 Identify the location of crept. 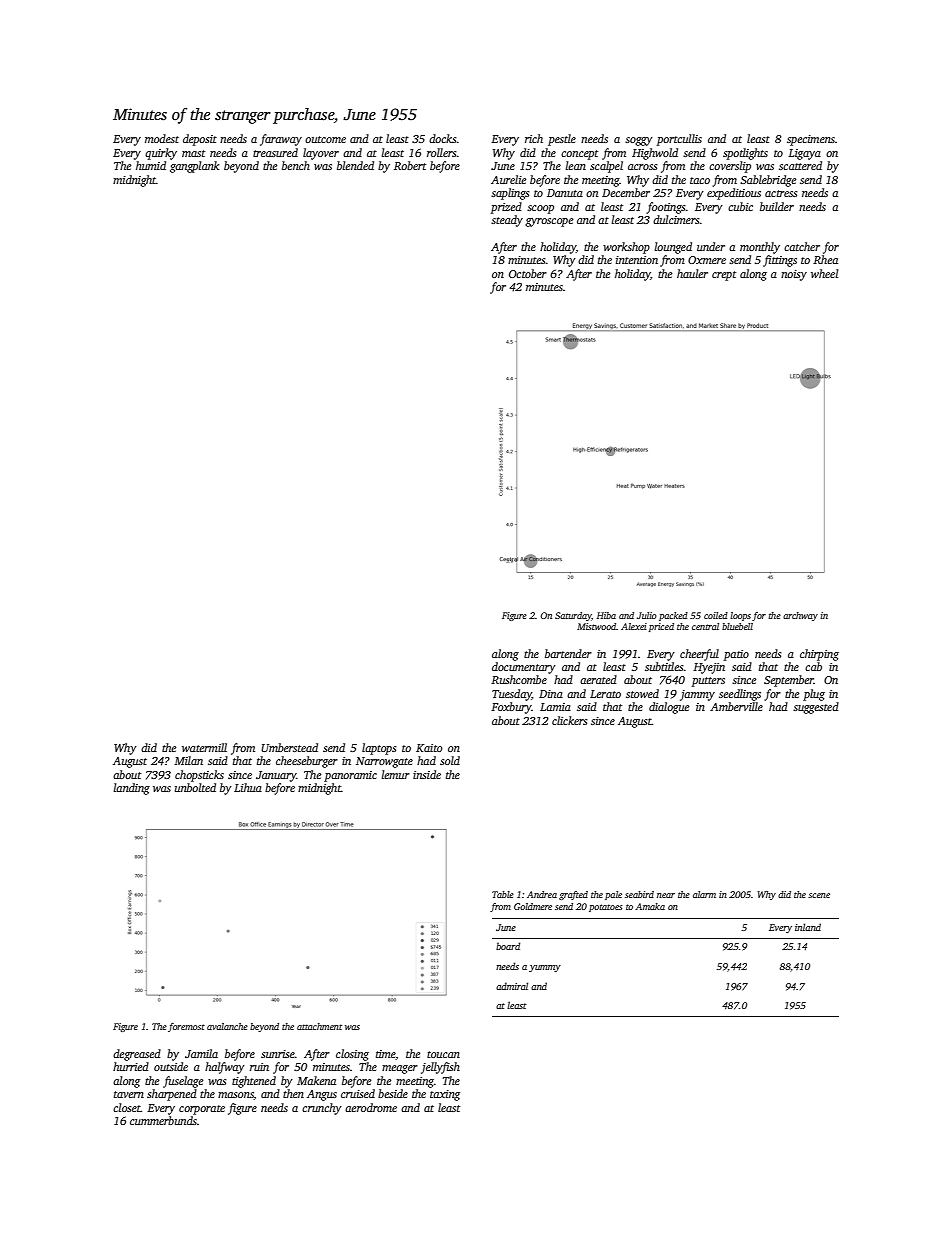
(724, 276).
